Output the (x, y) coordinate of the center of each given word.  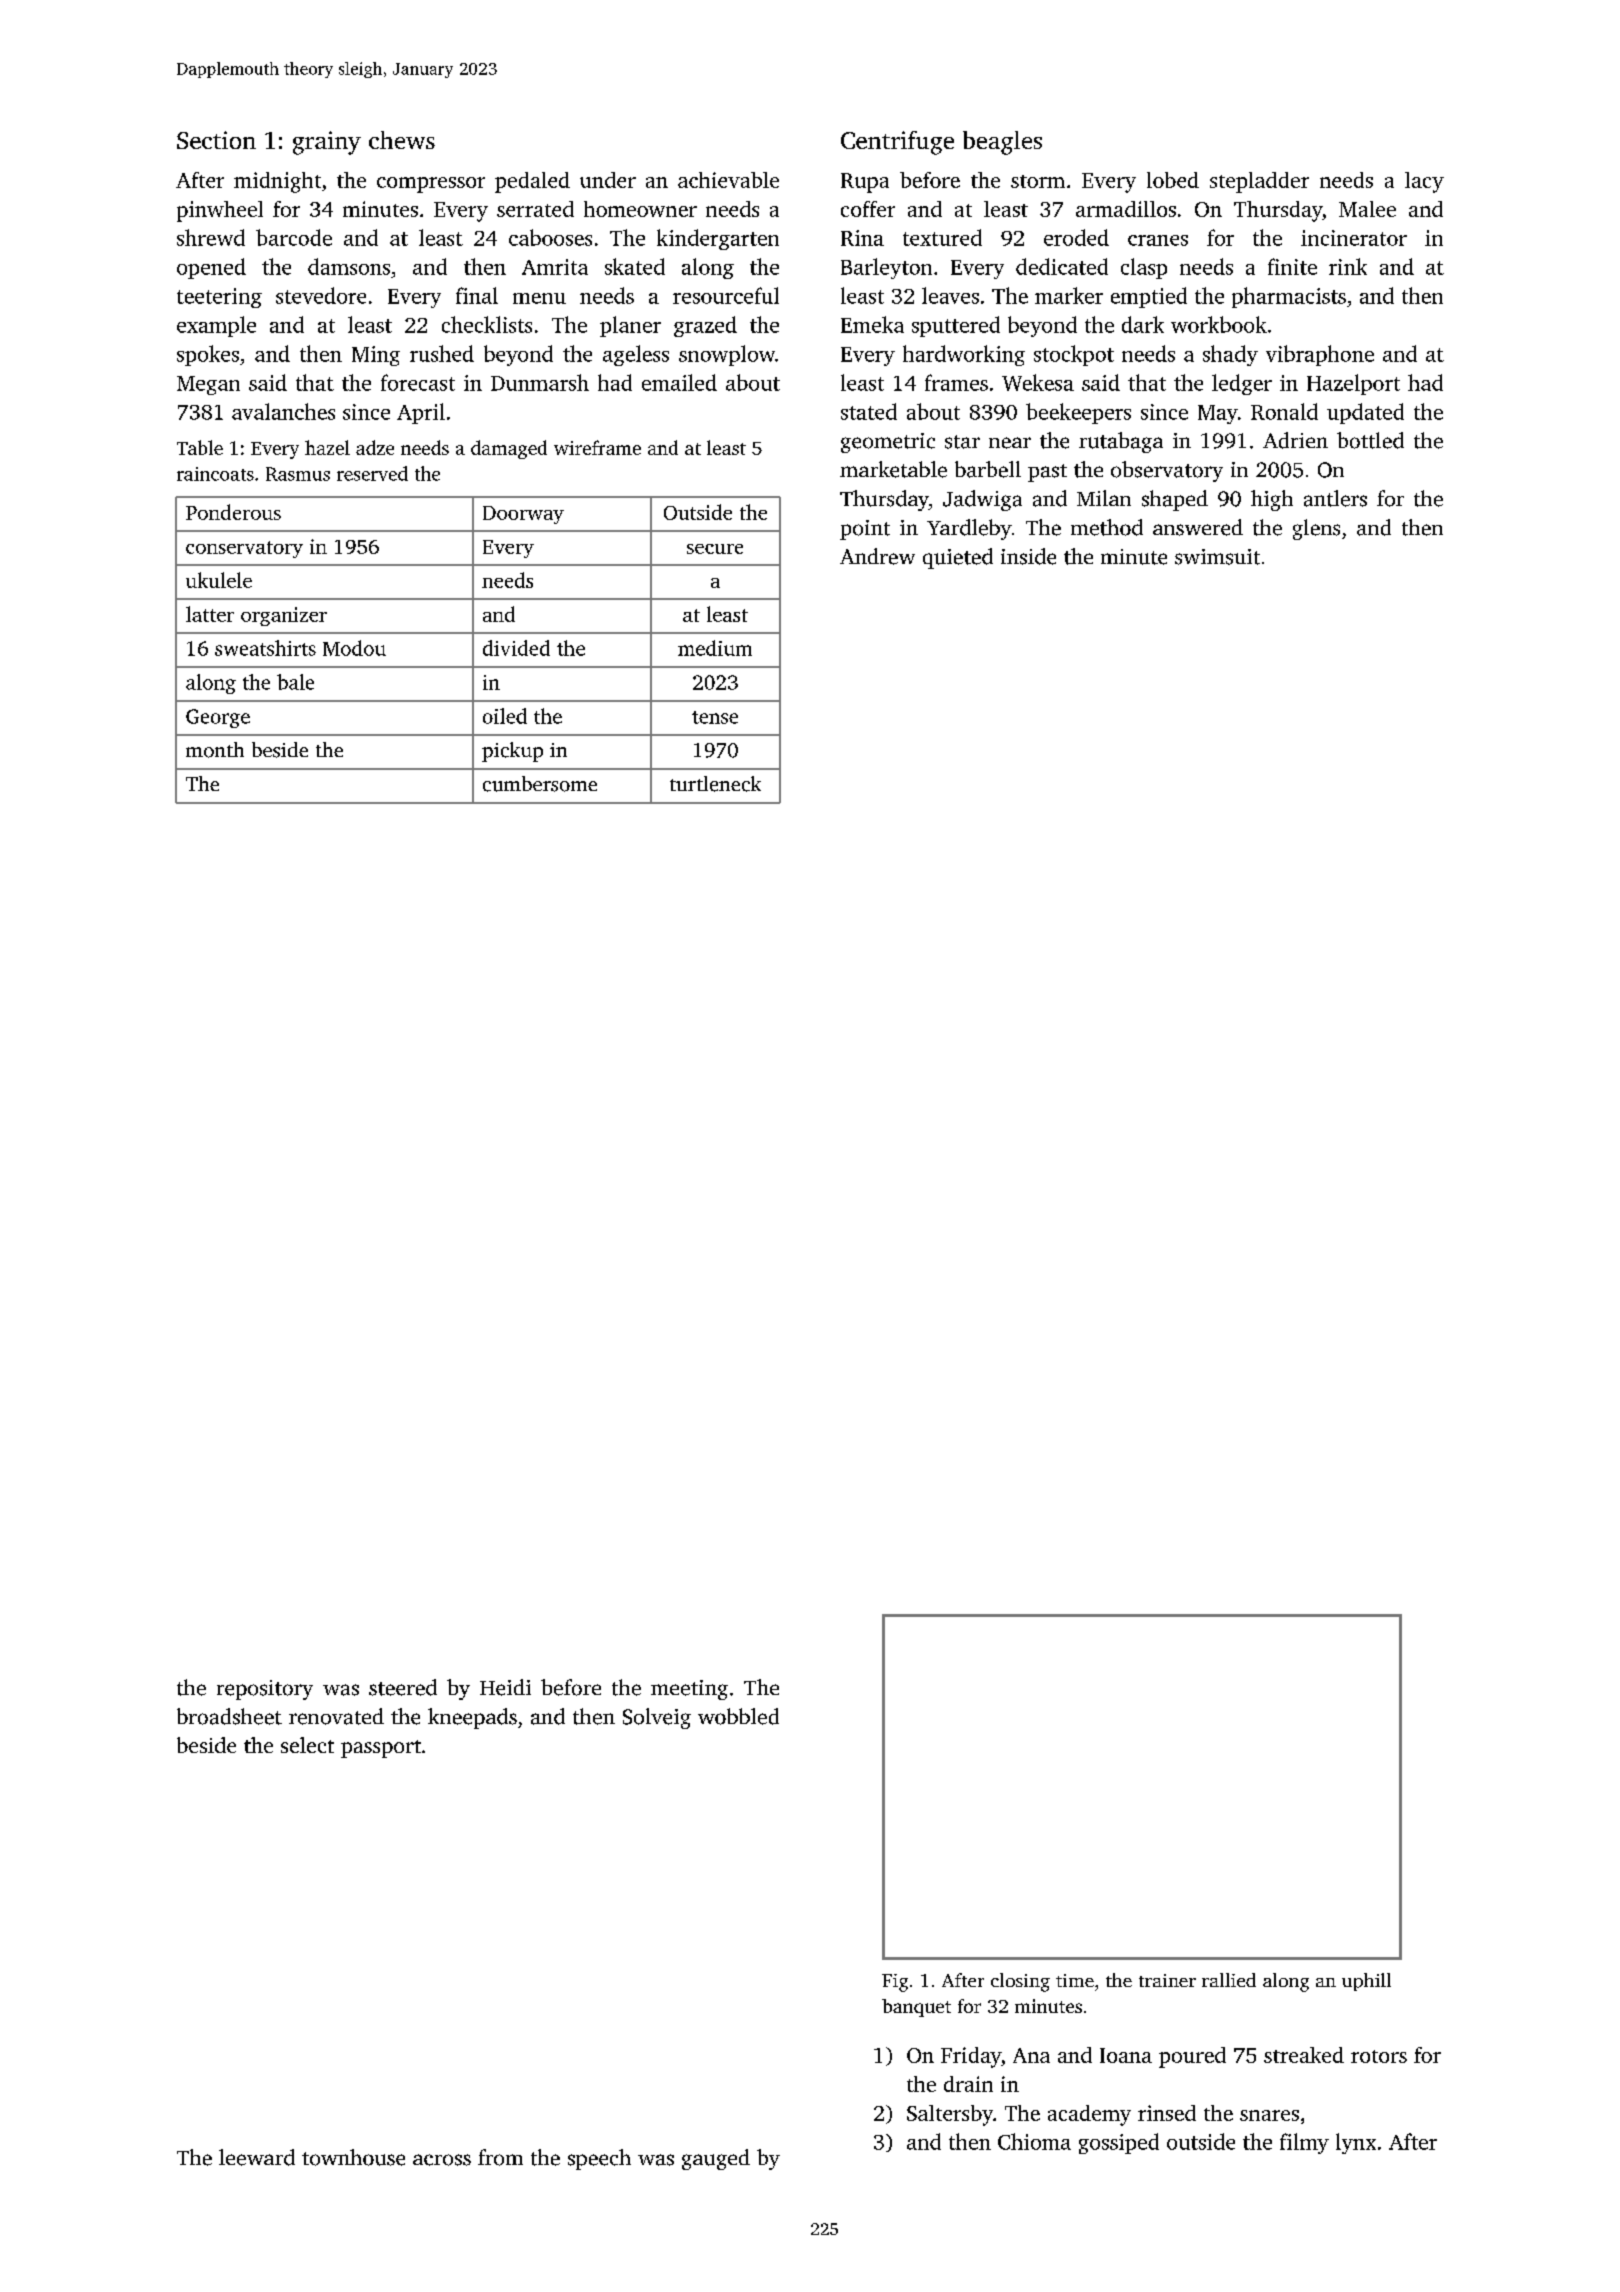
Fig (895, 1983)
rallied (1229, 1980)
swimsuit (1217, 557)
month (215, 750)
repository (265, 1690)
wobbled (738, 1716)
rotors (1379, 2056)
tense (715, 717)
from (500, 2157)
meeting (689, 1690)
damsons (349, 266)
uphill (1366, 1982)
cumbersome (540, 784)
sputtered (956, 326)
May (1218, 414)
